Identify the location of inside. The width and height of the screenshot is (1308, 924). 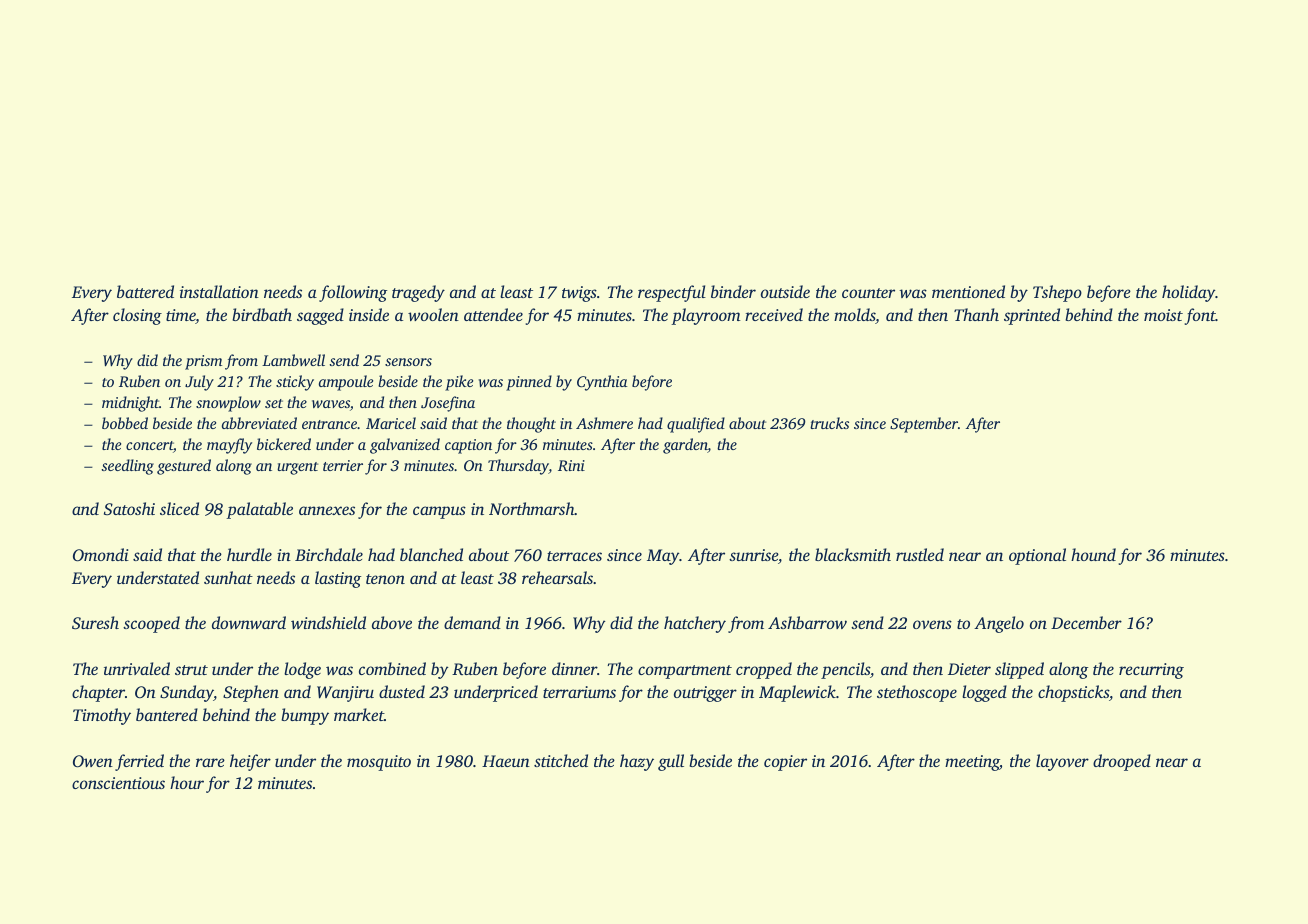
(369, 314).
